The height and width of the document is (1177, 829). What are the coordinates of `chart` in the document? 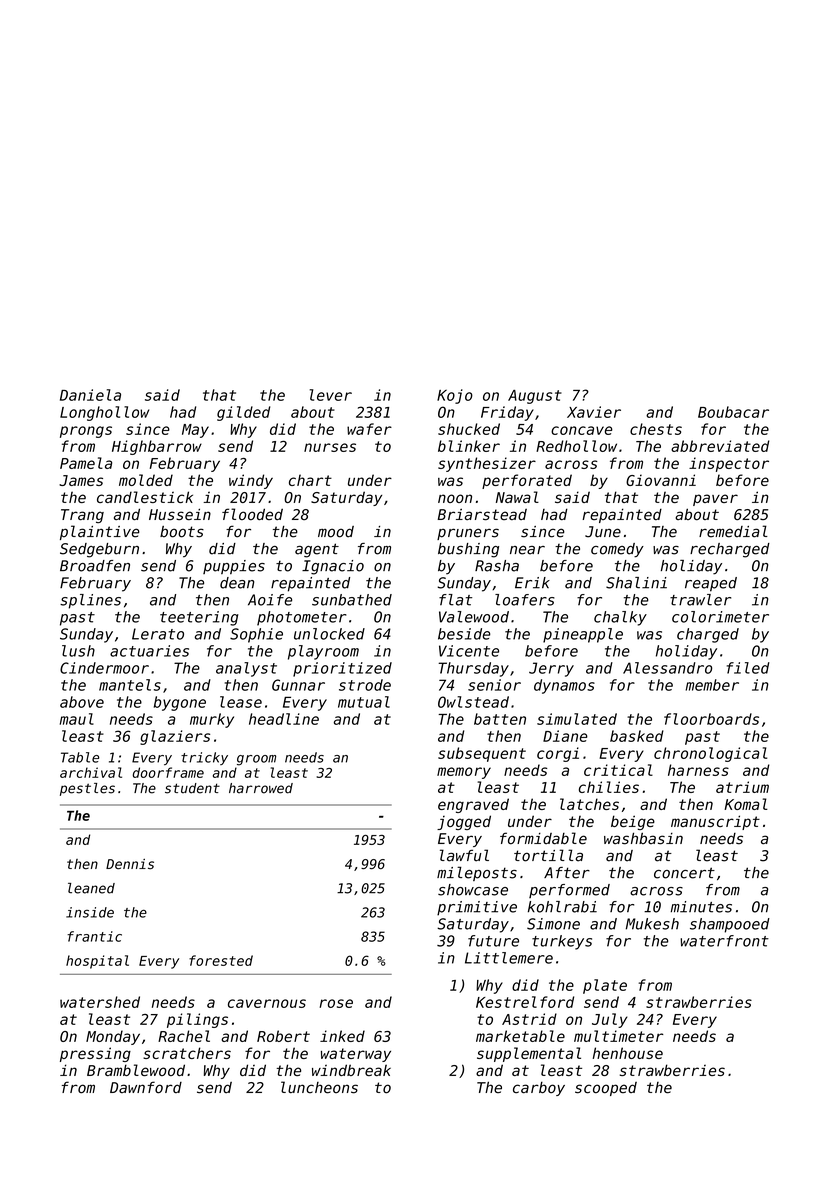 It's located at (310, 480).
